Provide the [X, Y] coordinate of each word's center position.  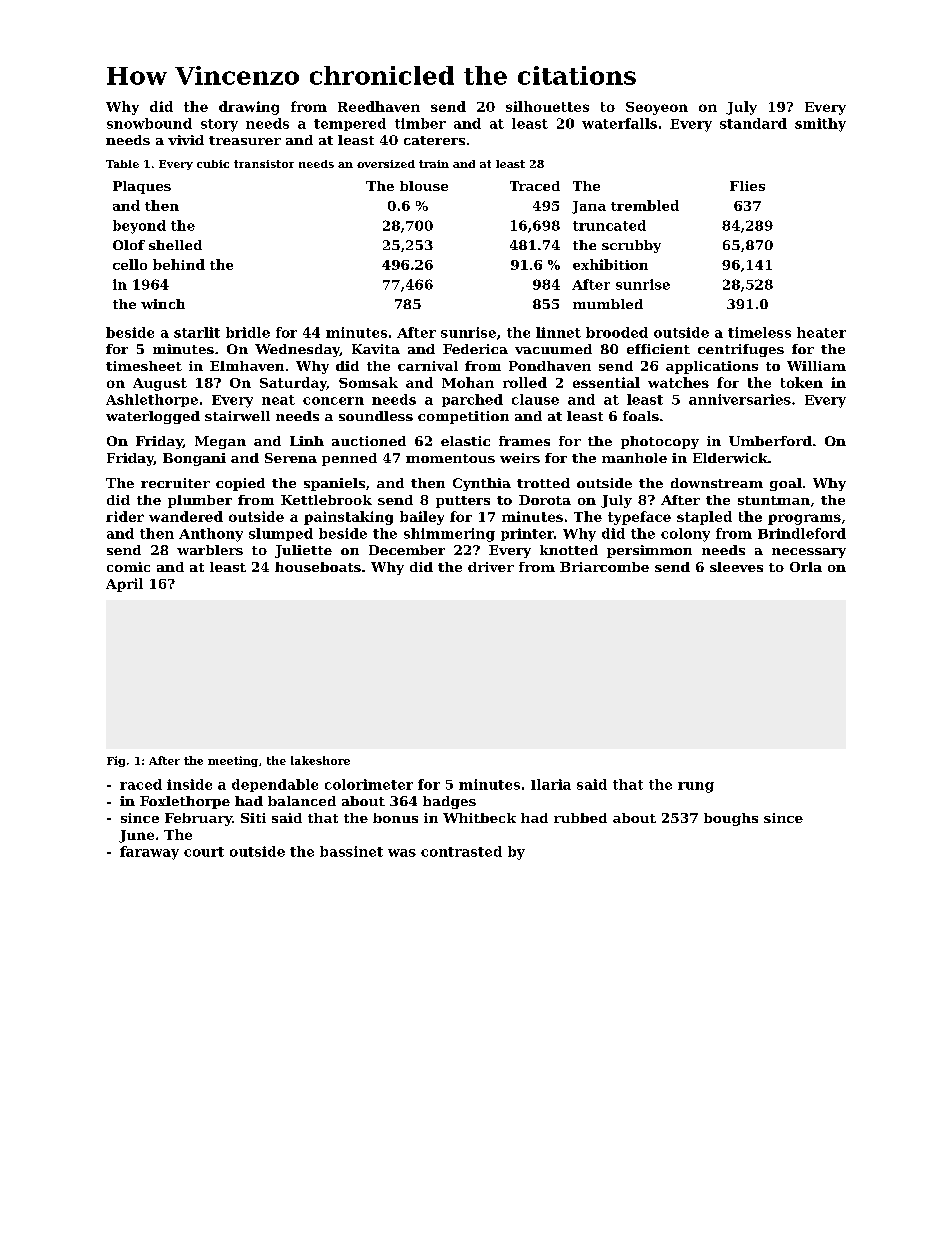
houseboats [318, 567]
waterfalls [619, 123]
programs [804, 519]
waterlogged [153, 417]
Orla [806, 567]
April [124, 585]
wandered [186, 516]
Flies [747, 186]
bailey [422, 518]
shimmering [449, 535]
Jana [589, 207]
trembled [645, 205]
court [204, 852]
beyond [139, 227]
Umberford [770, 441]
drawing [249, 108]
